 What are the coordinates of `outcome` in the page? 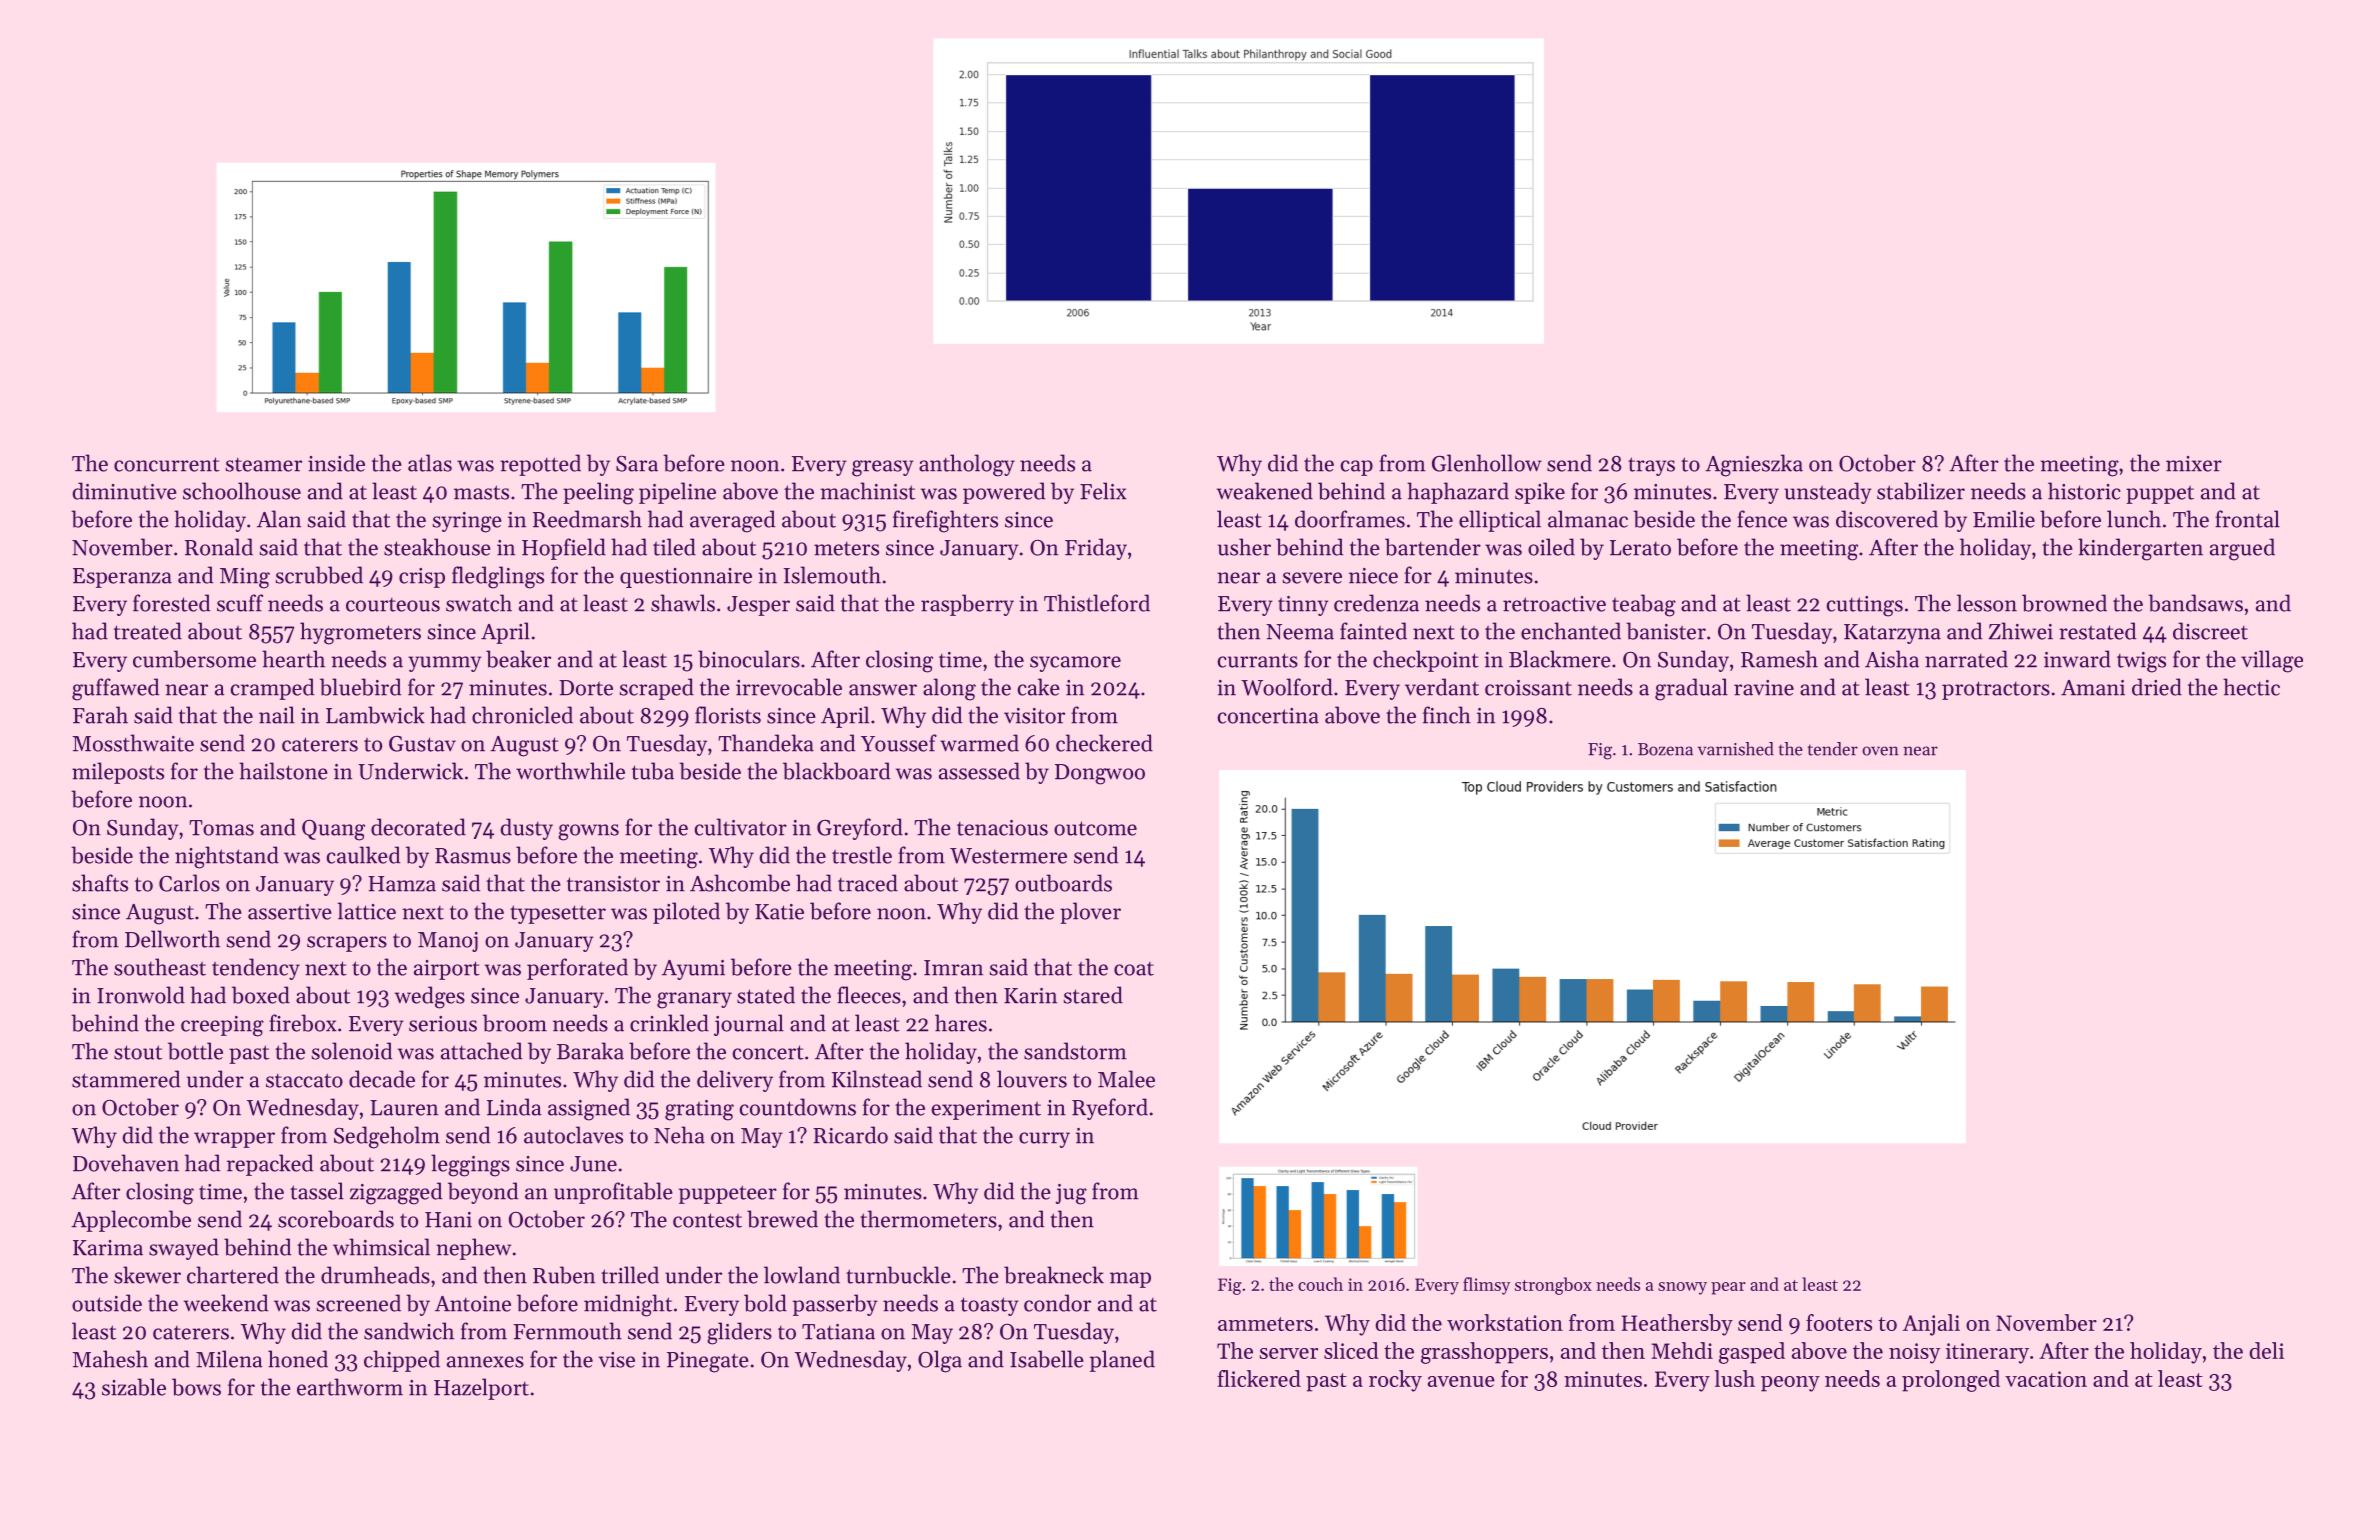 It's located at (1095, 828).
